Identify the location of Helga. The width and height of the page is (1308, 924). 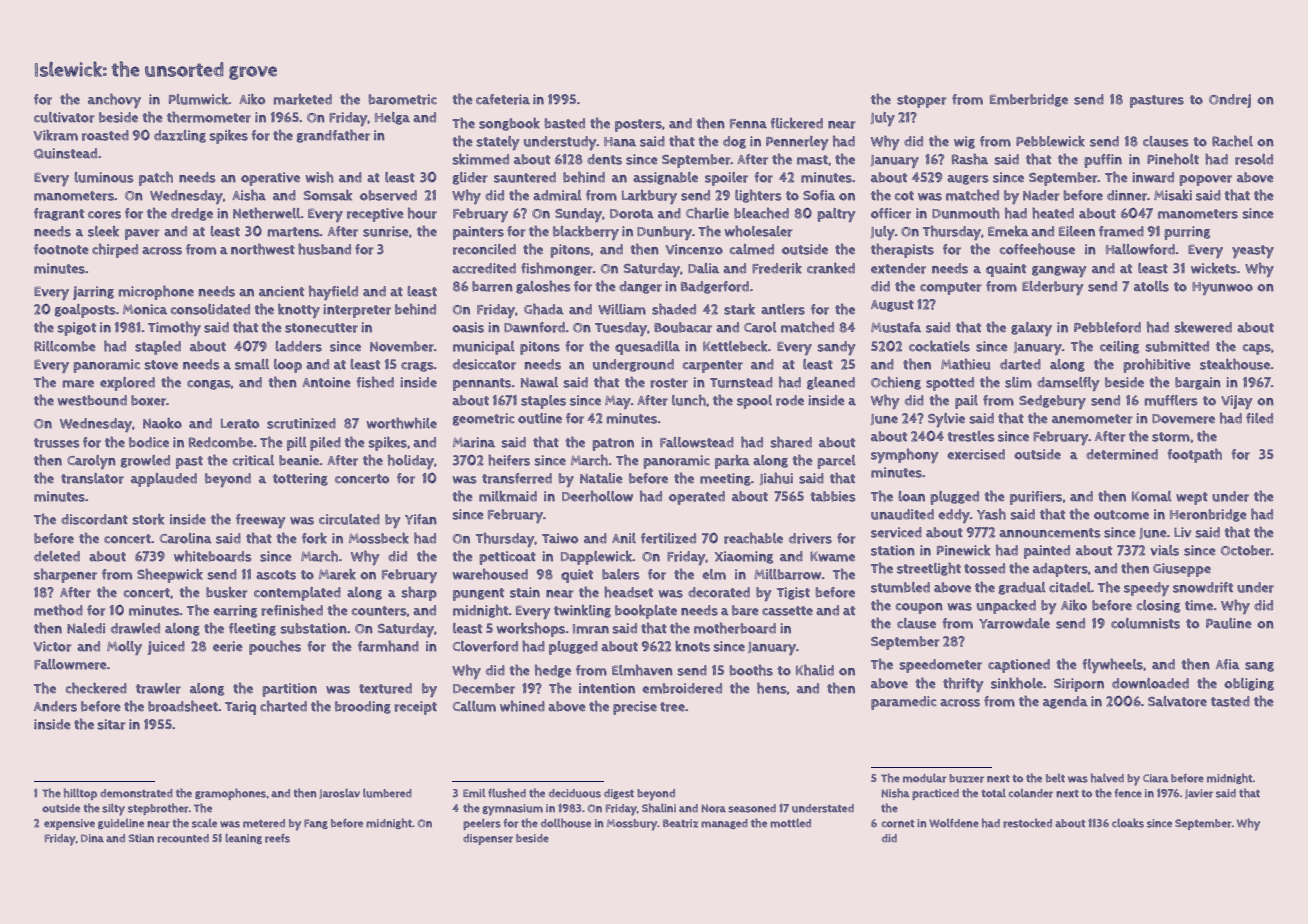
(392, 118).
